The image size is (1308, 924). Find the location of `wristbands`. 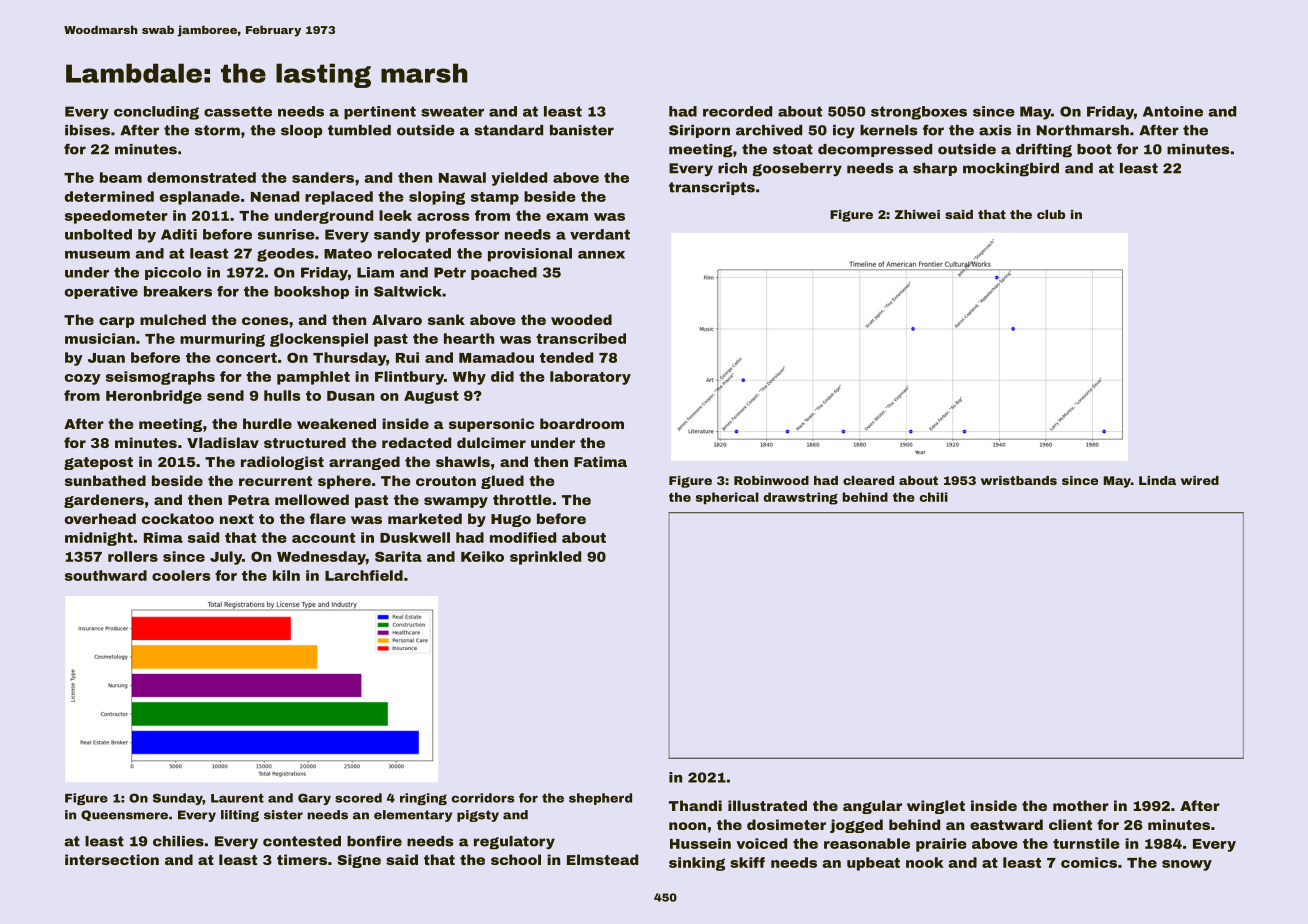

wristbands is located at coordinates (1018, 480).
